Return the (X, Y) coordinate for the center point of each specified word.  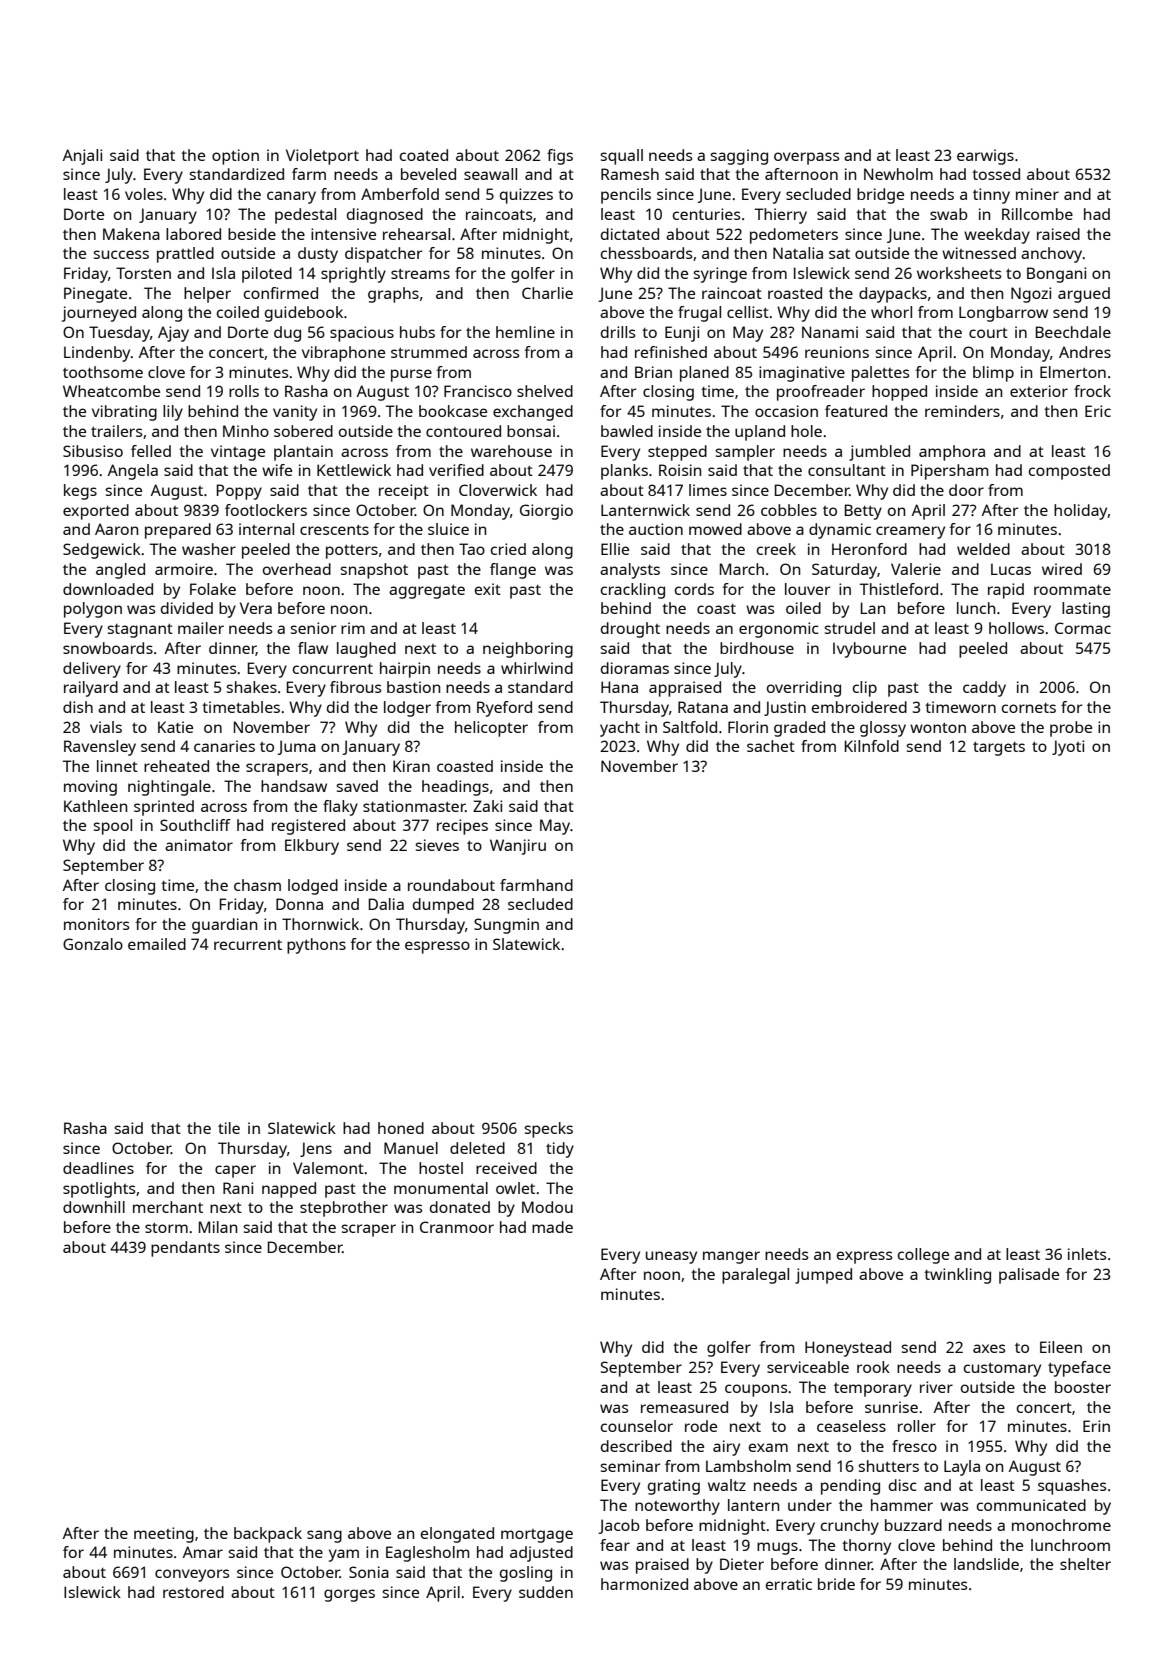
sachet (771, 746)
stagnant (140, 631)
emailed (157, 944)
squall (622, 157)
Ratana (703, 707)
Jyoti (1068, 748)
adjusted (541, 1554)
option (235, 157)
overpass (806, 158)
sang (324, 1536)
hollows (1016, 628)
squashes (1072, 1487)
